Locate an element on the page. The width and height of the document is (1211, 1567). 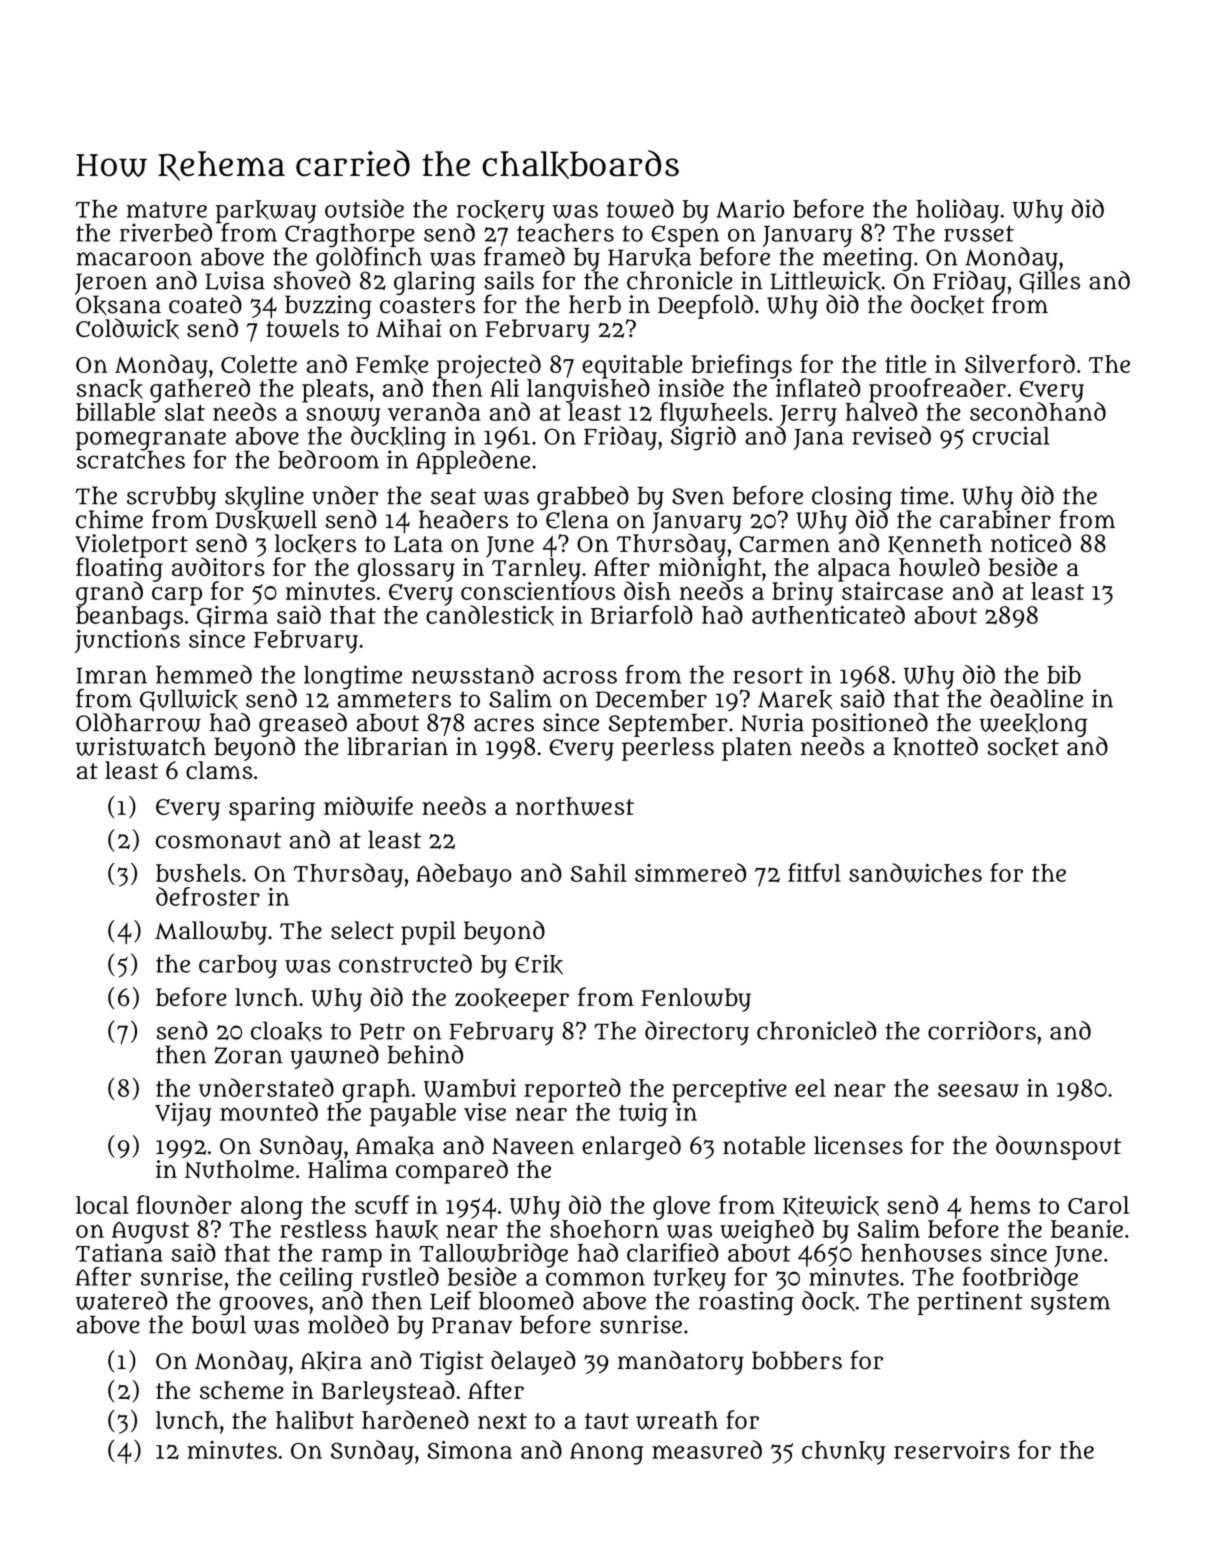
scheme is located at coordinates (242, 1390).
